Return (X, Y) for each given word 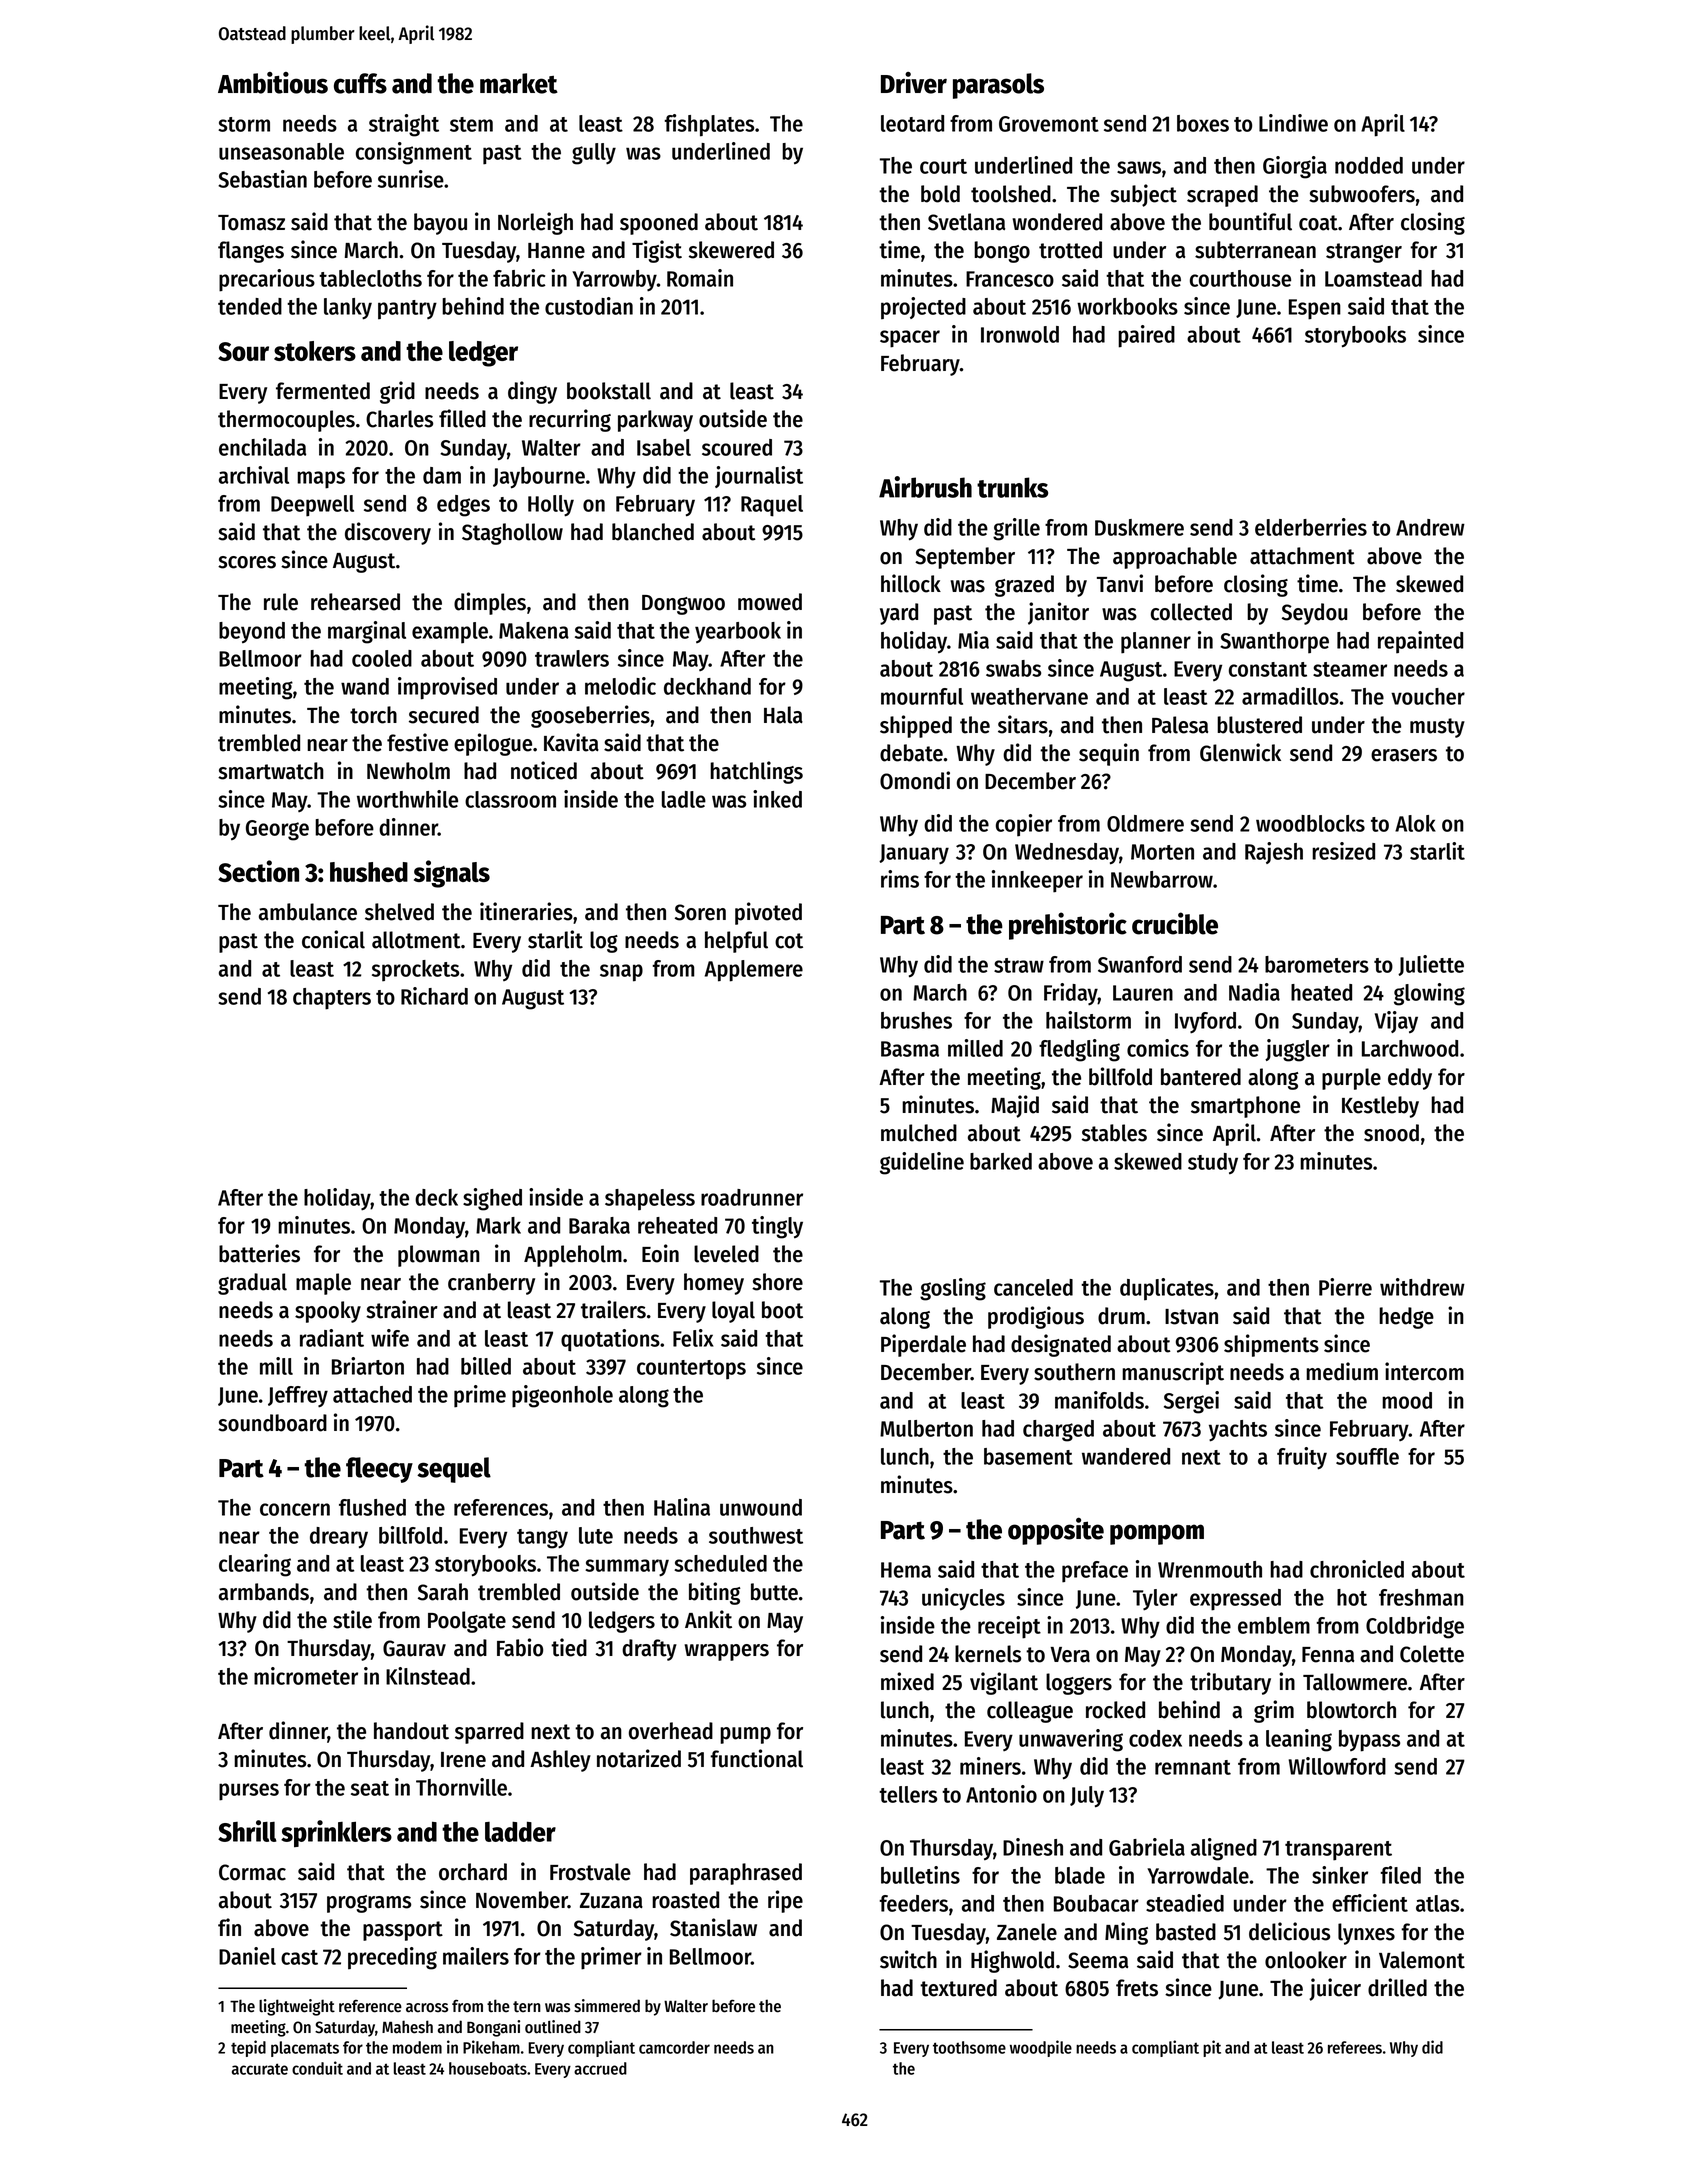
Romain (700, 278)
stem (471, 124)
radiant (332, 1338)
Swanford (1140, 964)
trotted (1070, 250)
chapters (332, 999)
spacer (910, 339)
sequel (454, 1470)
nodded (1369, 165)
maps (321, 480)
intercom (1424, 1371)
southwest (756, 1535)
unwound (761, 1507)
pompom (1157, 1534)
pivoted (768, 913)
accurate (260, 2069)
